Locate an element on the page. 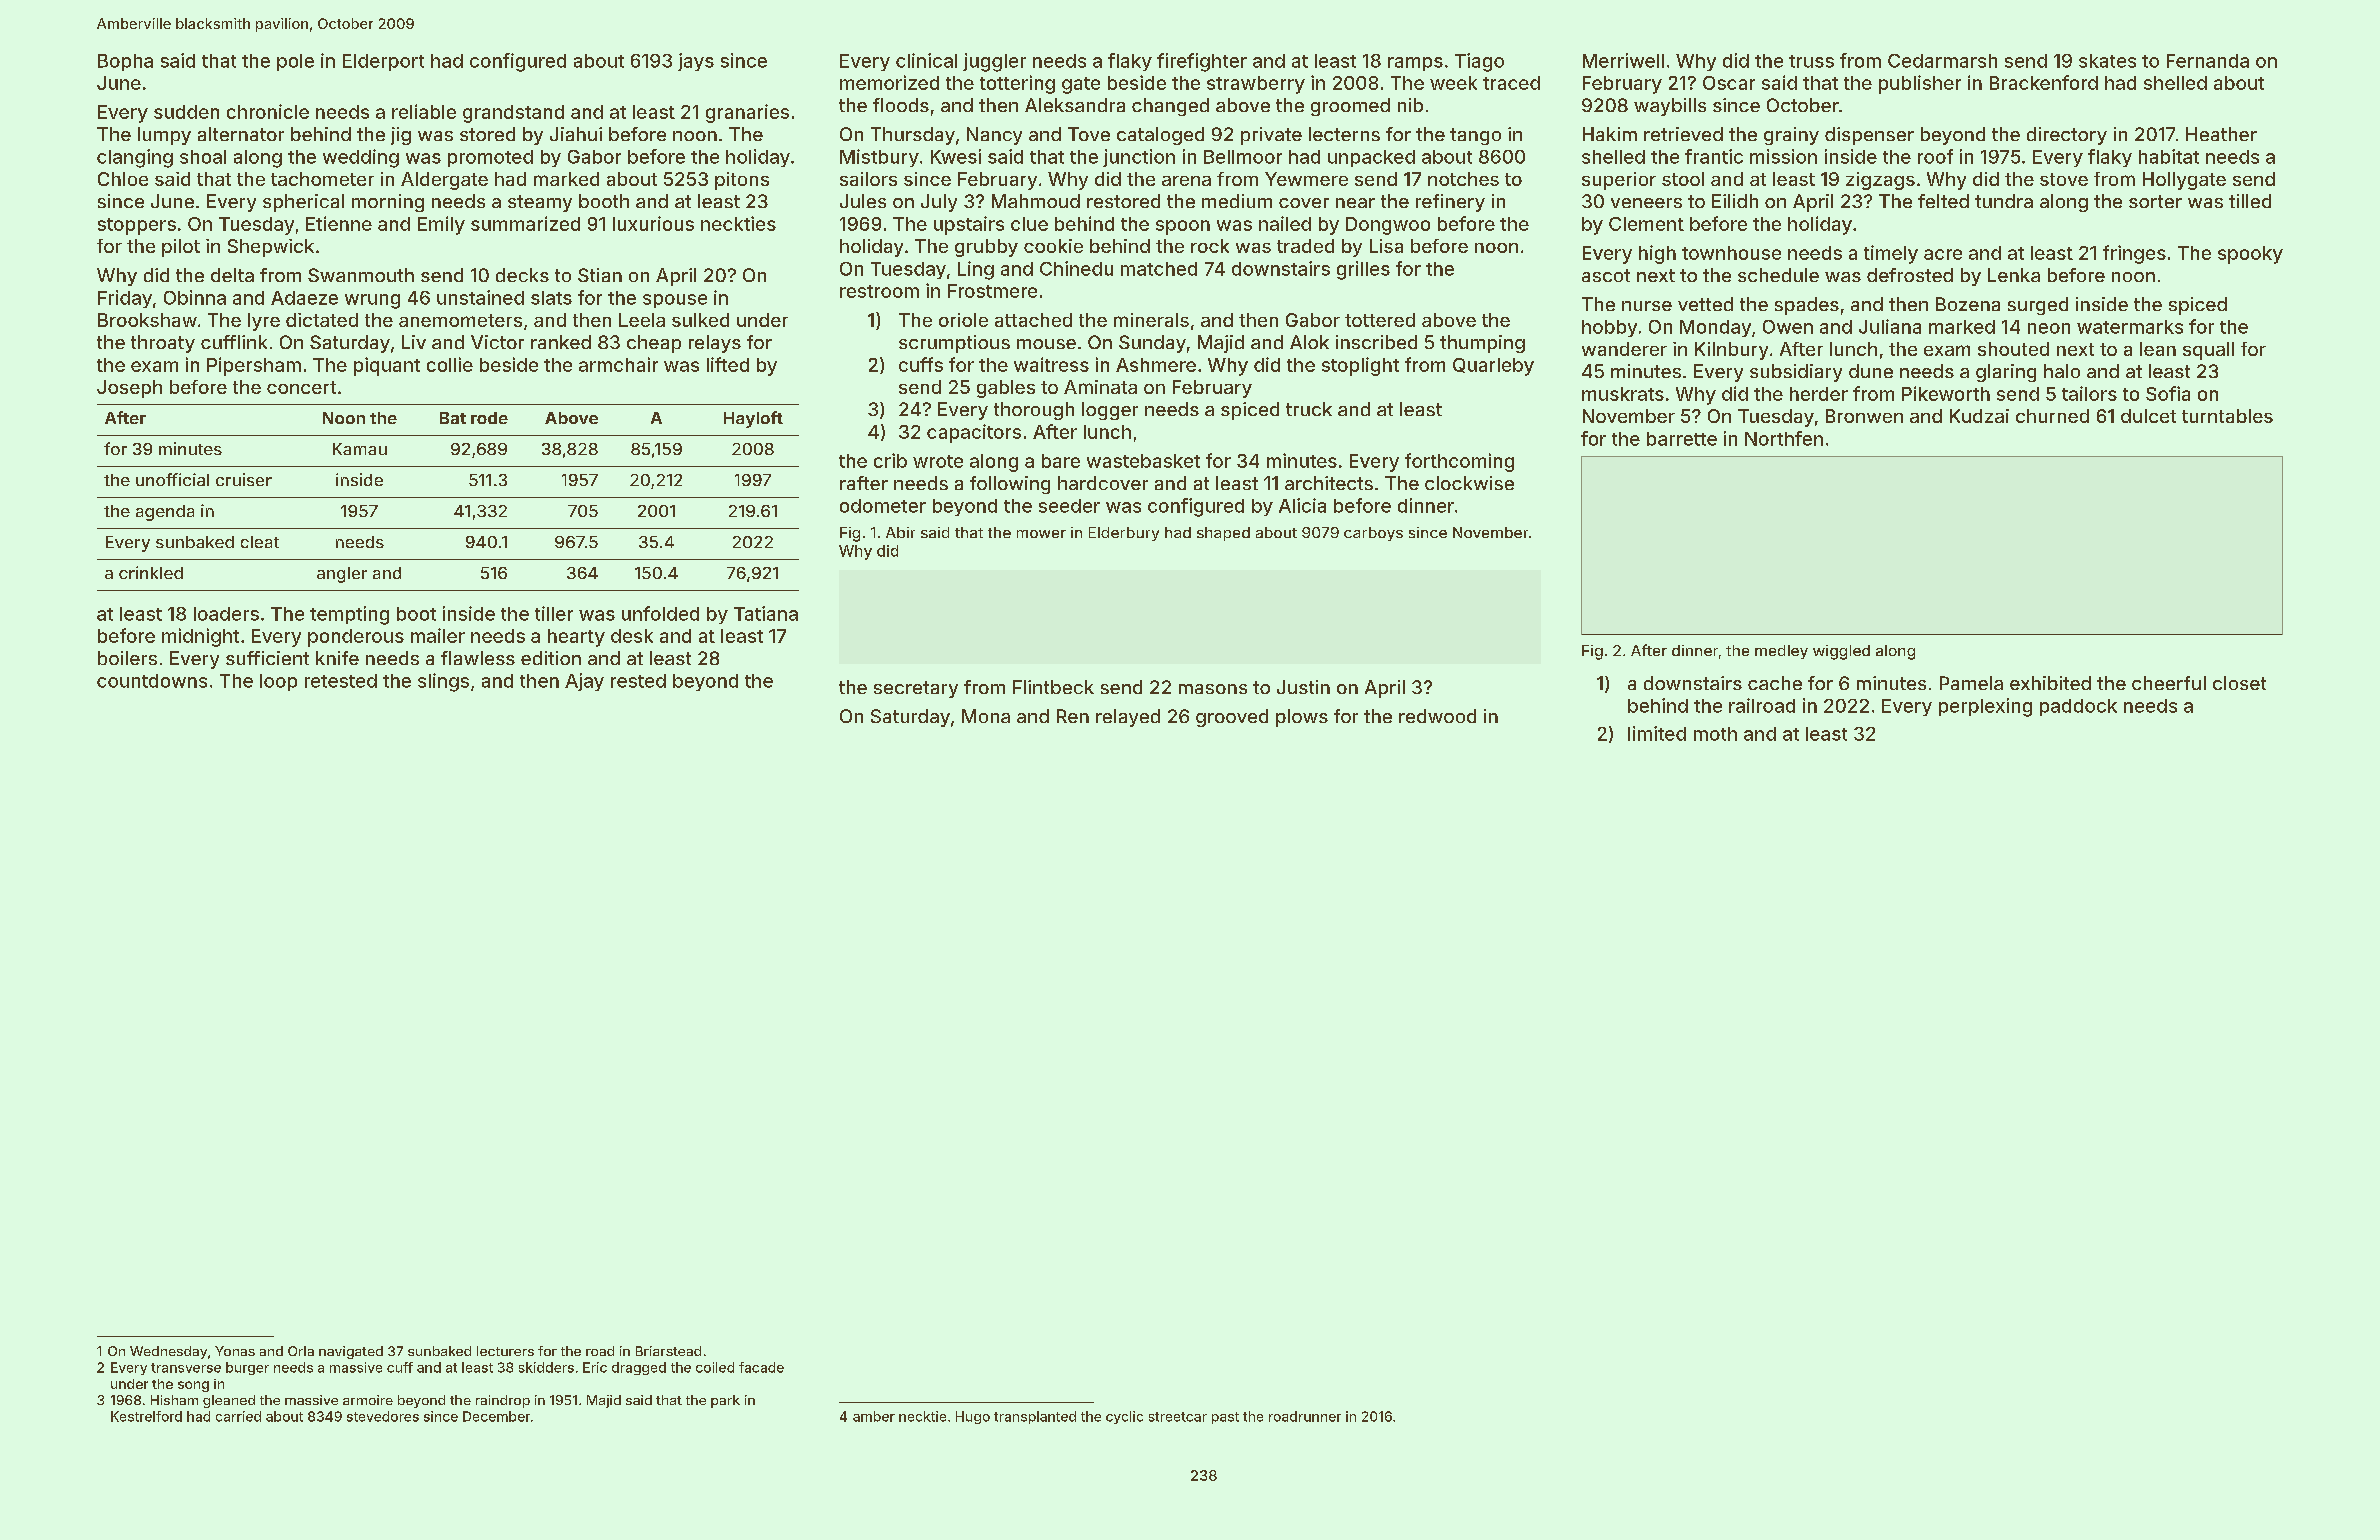 This page has width=2380, height=1540. Etienne is located at coordinates (339, 223).
